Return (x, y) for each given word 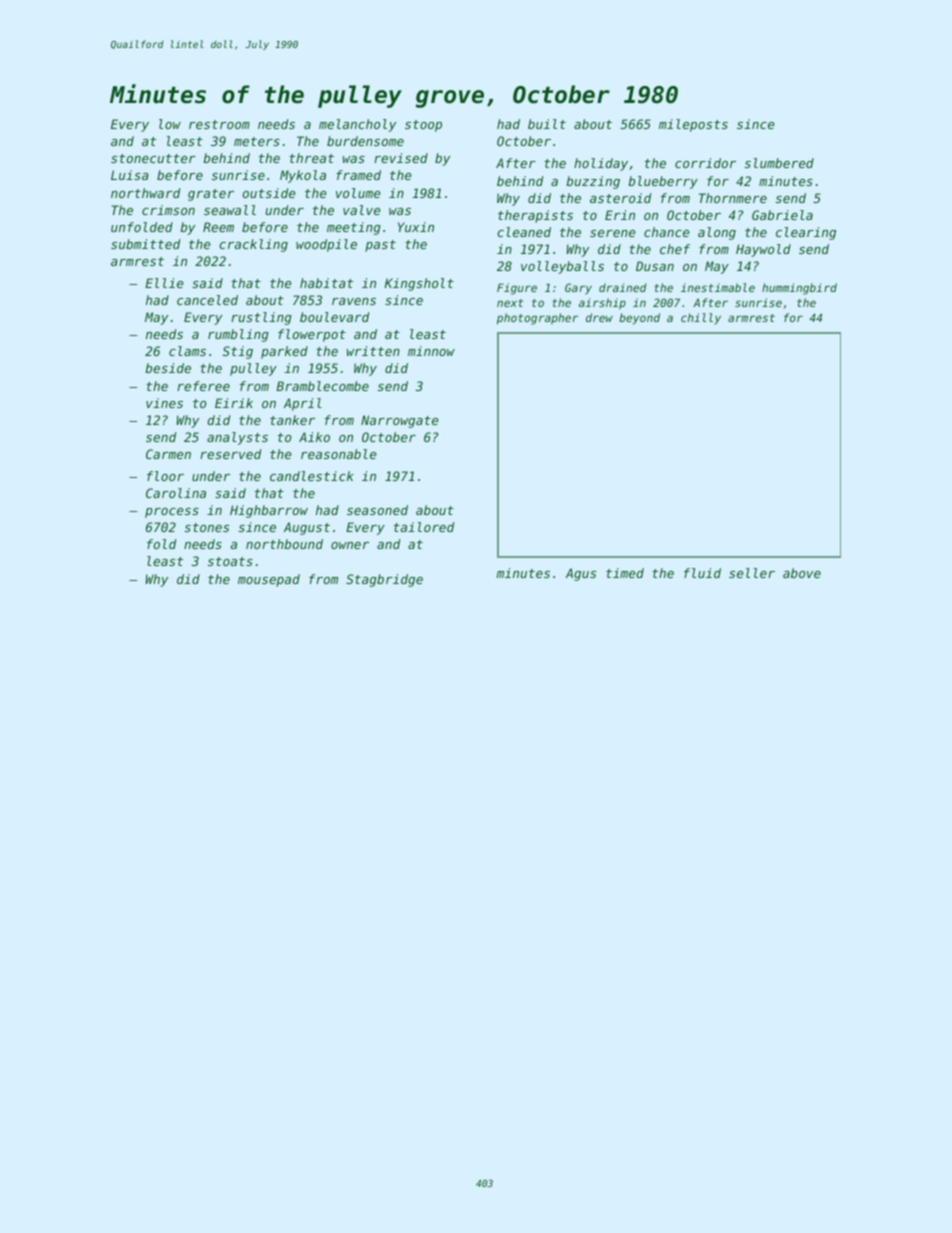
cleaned (524, 232)
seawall (230, 210)
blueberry (663, 182)
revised (401, 158)
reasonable (339, 454)
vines (164, 403)
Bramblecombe (322, 386)
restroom (219, 124)
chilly (701, 319)
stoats (230, 561)
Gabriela (782, 215)
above (802, 573)
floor (165, 476)
